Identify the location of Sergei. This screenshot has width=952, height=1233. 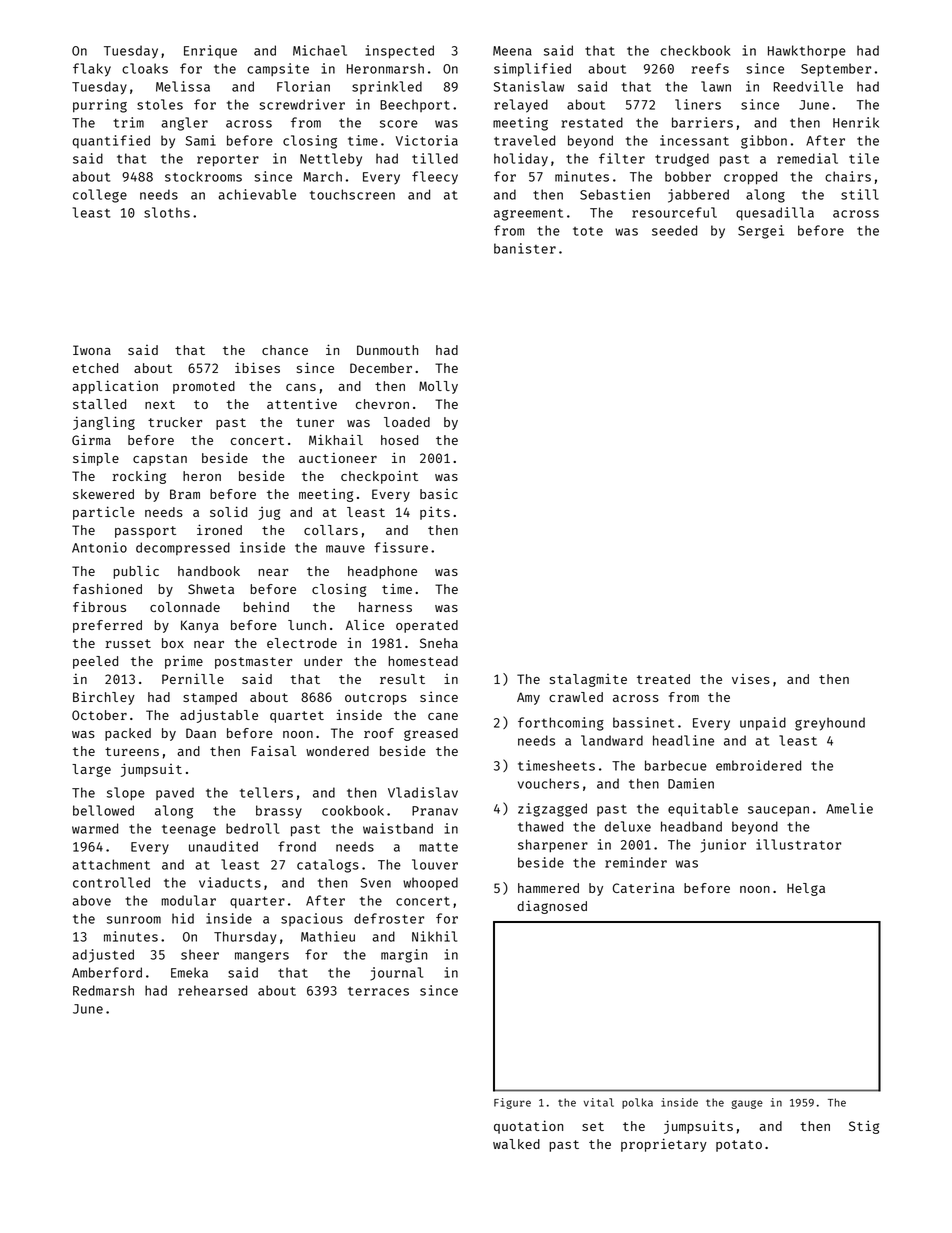
(761, 232).
